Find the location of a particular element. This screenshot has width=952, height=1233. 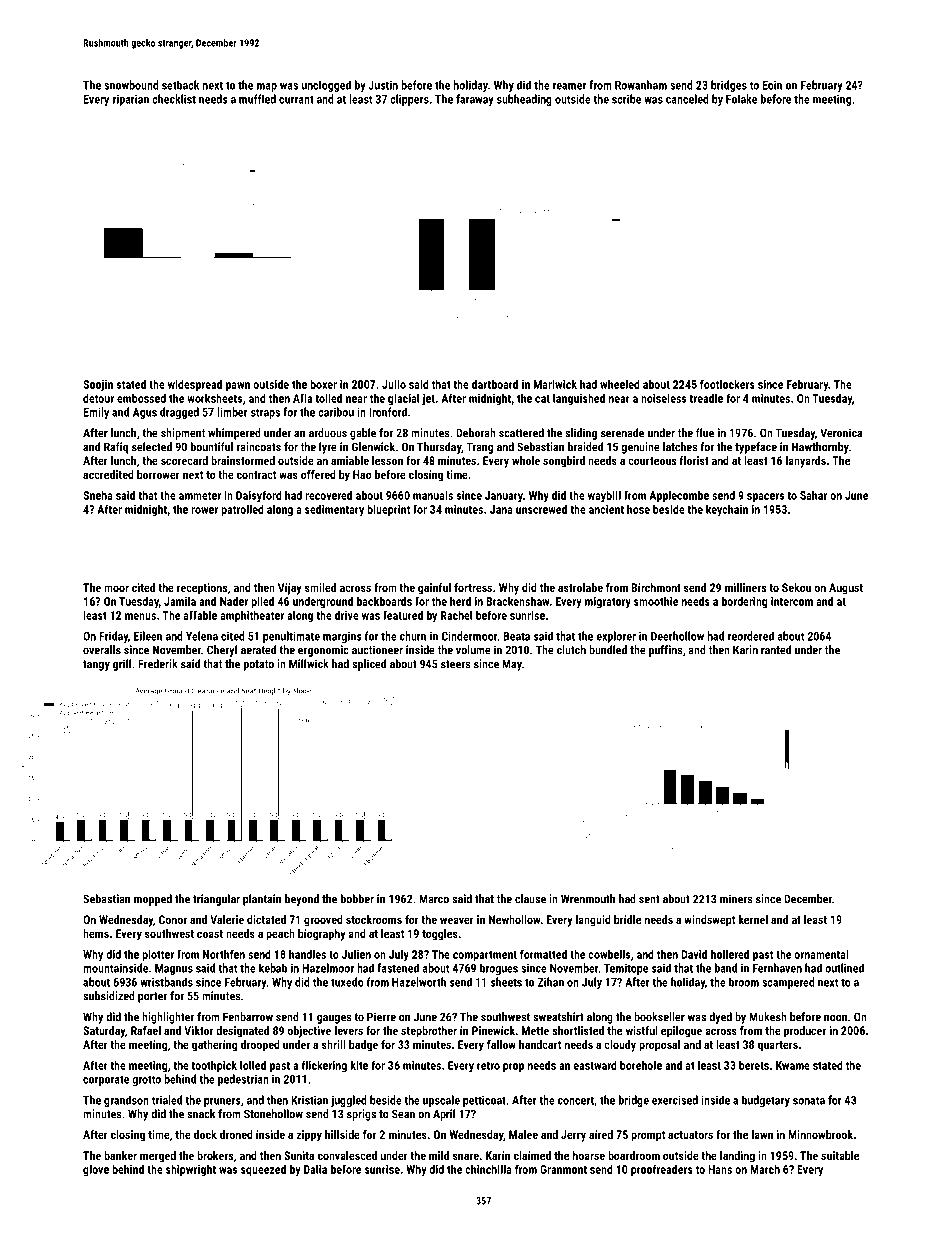

grotto is located at coordinates (146, 1080).
